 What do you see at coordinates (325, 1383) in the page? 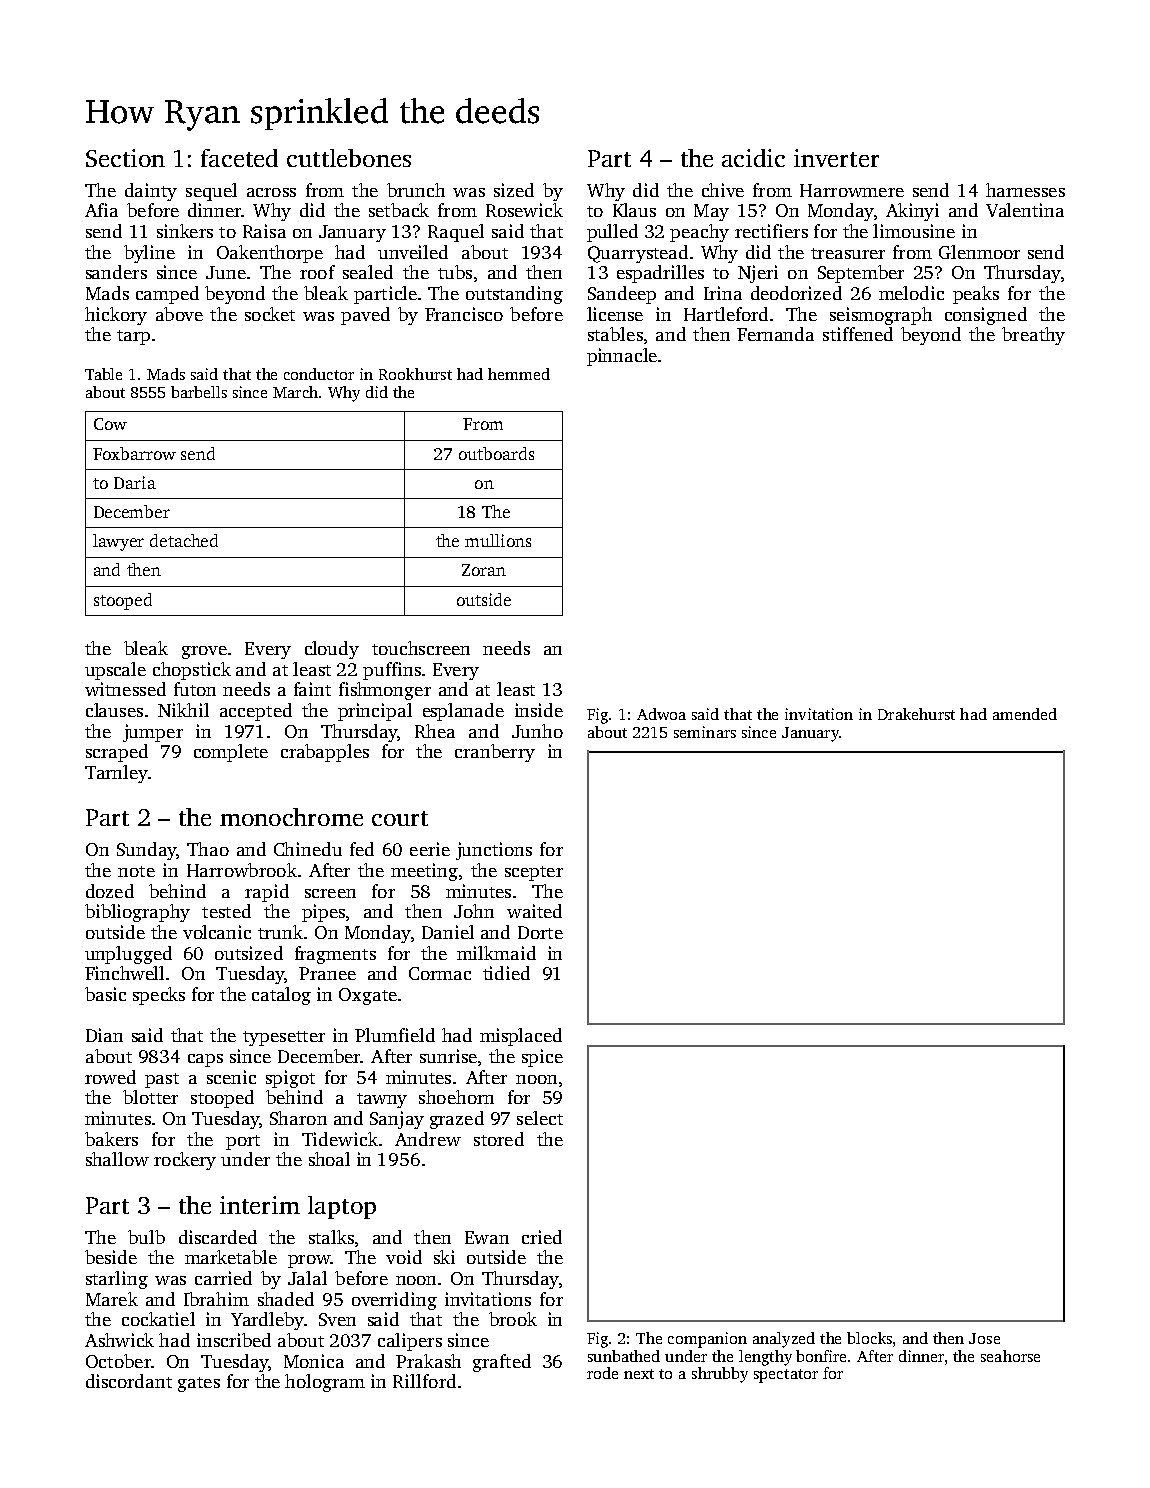
I see `hologram` at bounding box center [325, 1383].
